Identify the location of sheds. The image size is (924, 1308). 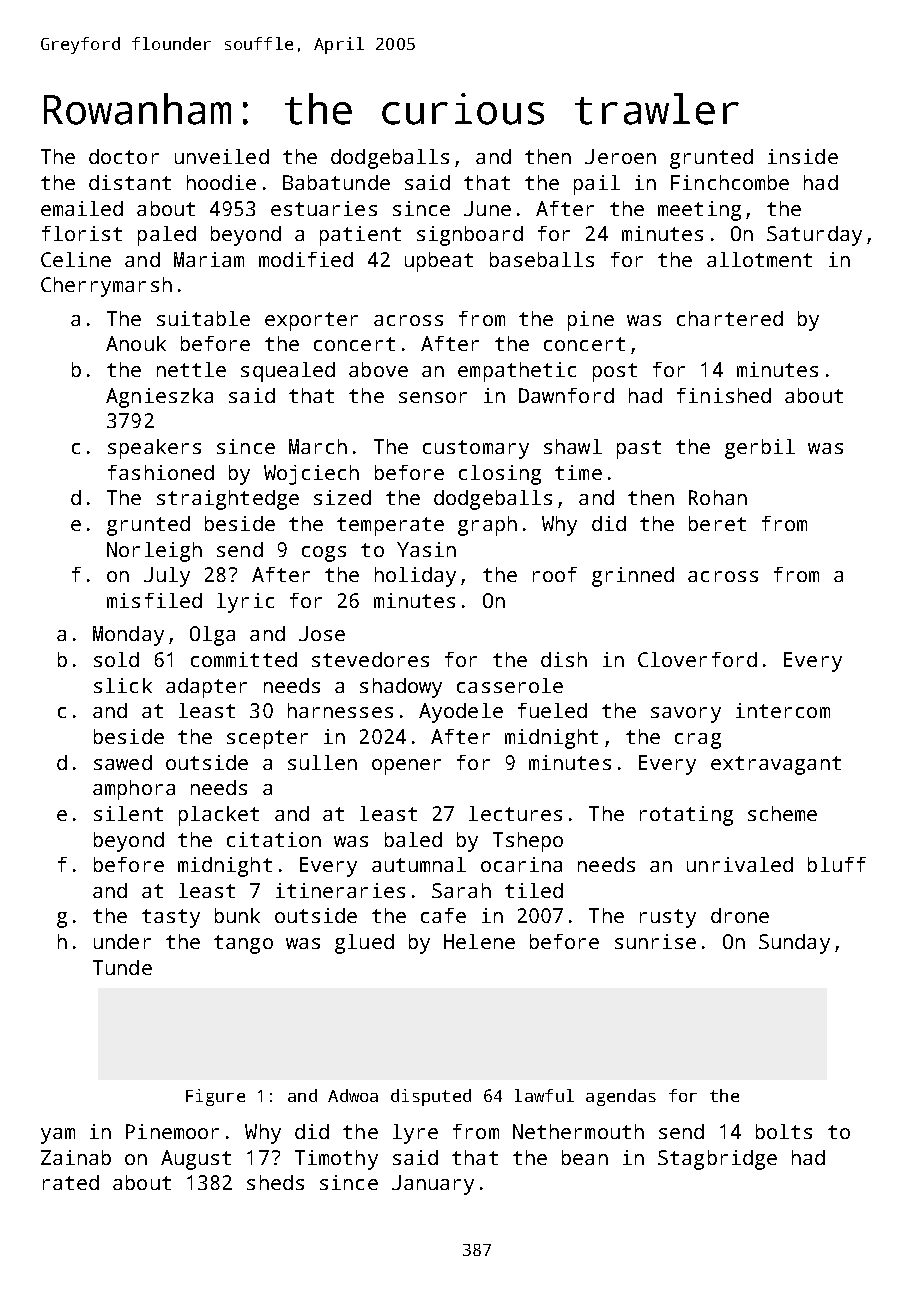
(275, 1182).
